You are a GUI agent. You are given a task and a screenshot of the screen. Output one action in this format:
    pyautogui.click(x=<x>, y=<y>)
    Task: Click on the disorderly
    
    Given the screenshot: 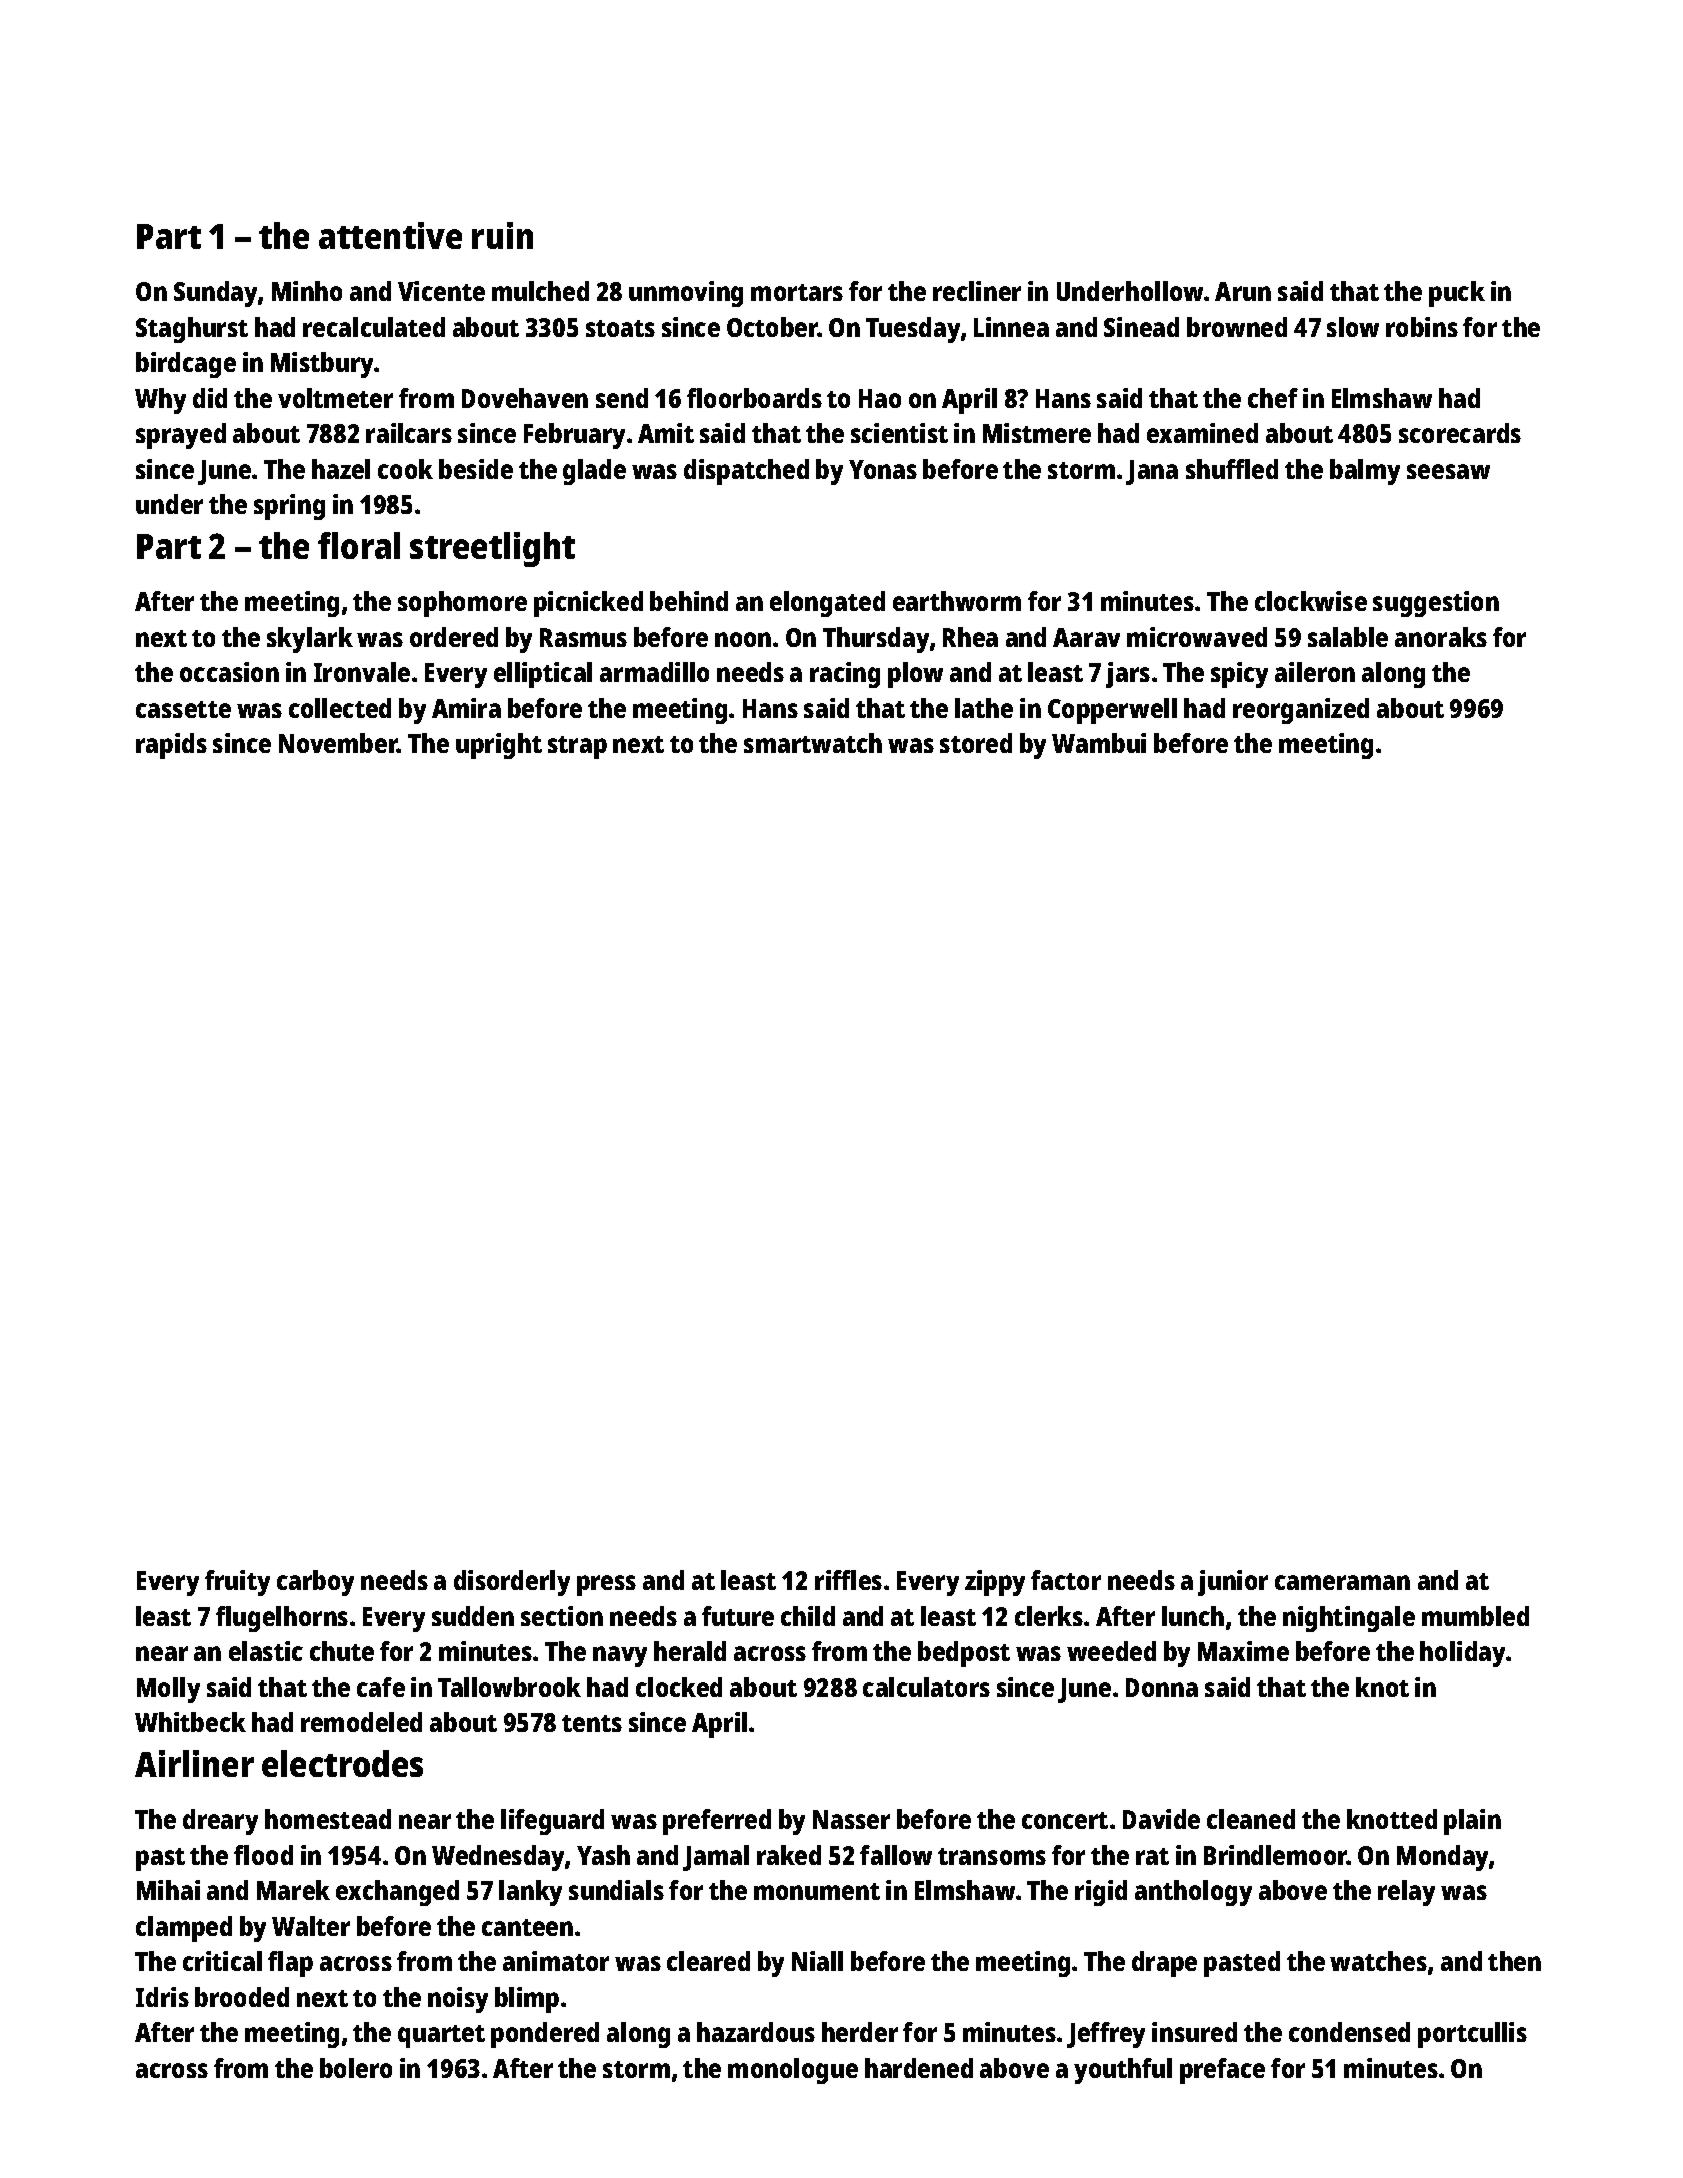 What is the action you would take?
    pyautogui.click(x=512, y=1583)
